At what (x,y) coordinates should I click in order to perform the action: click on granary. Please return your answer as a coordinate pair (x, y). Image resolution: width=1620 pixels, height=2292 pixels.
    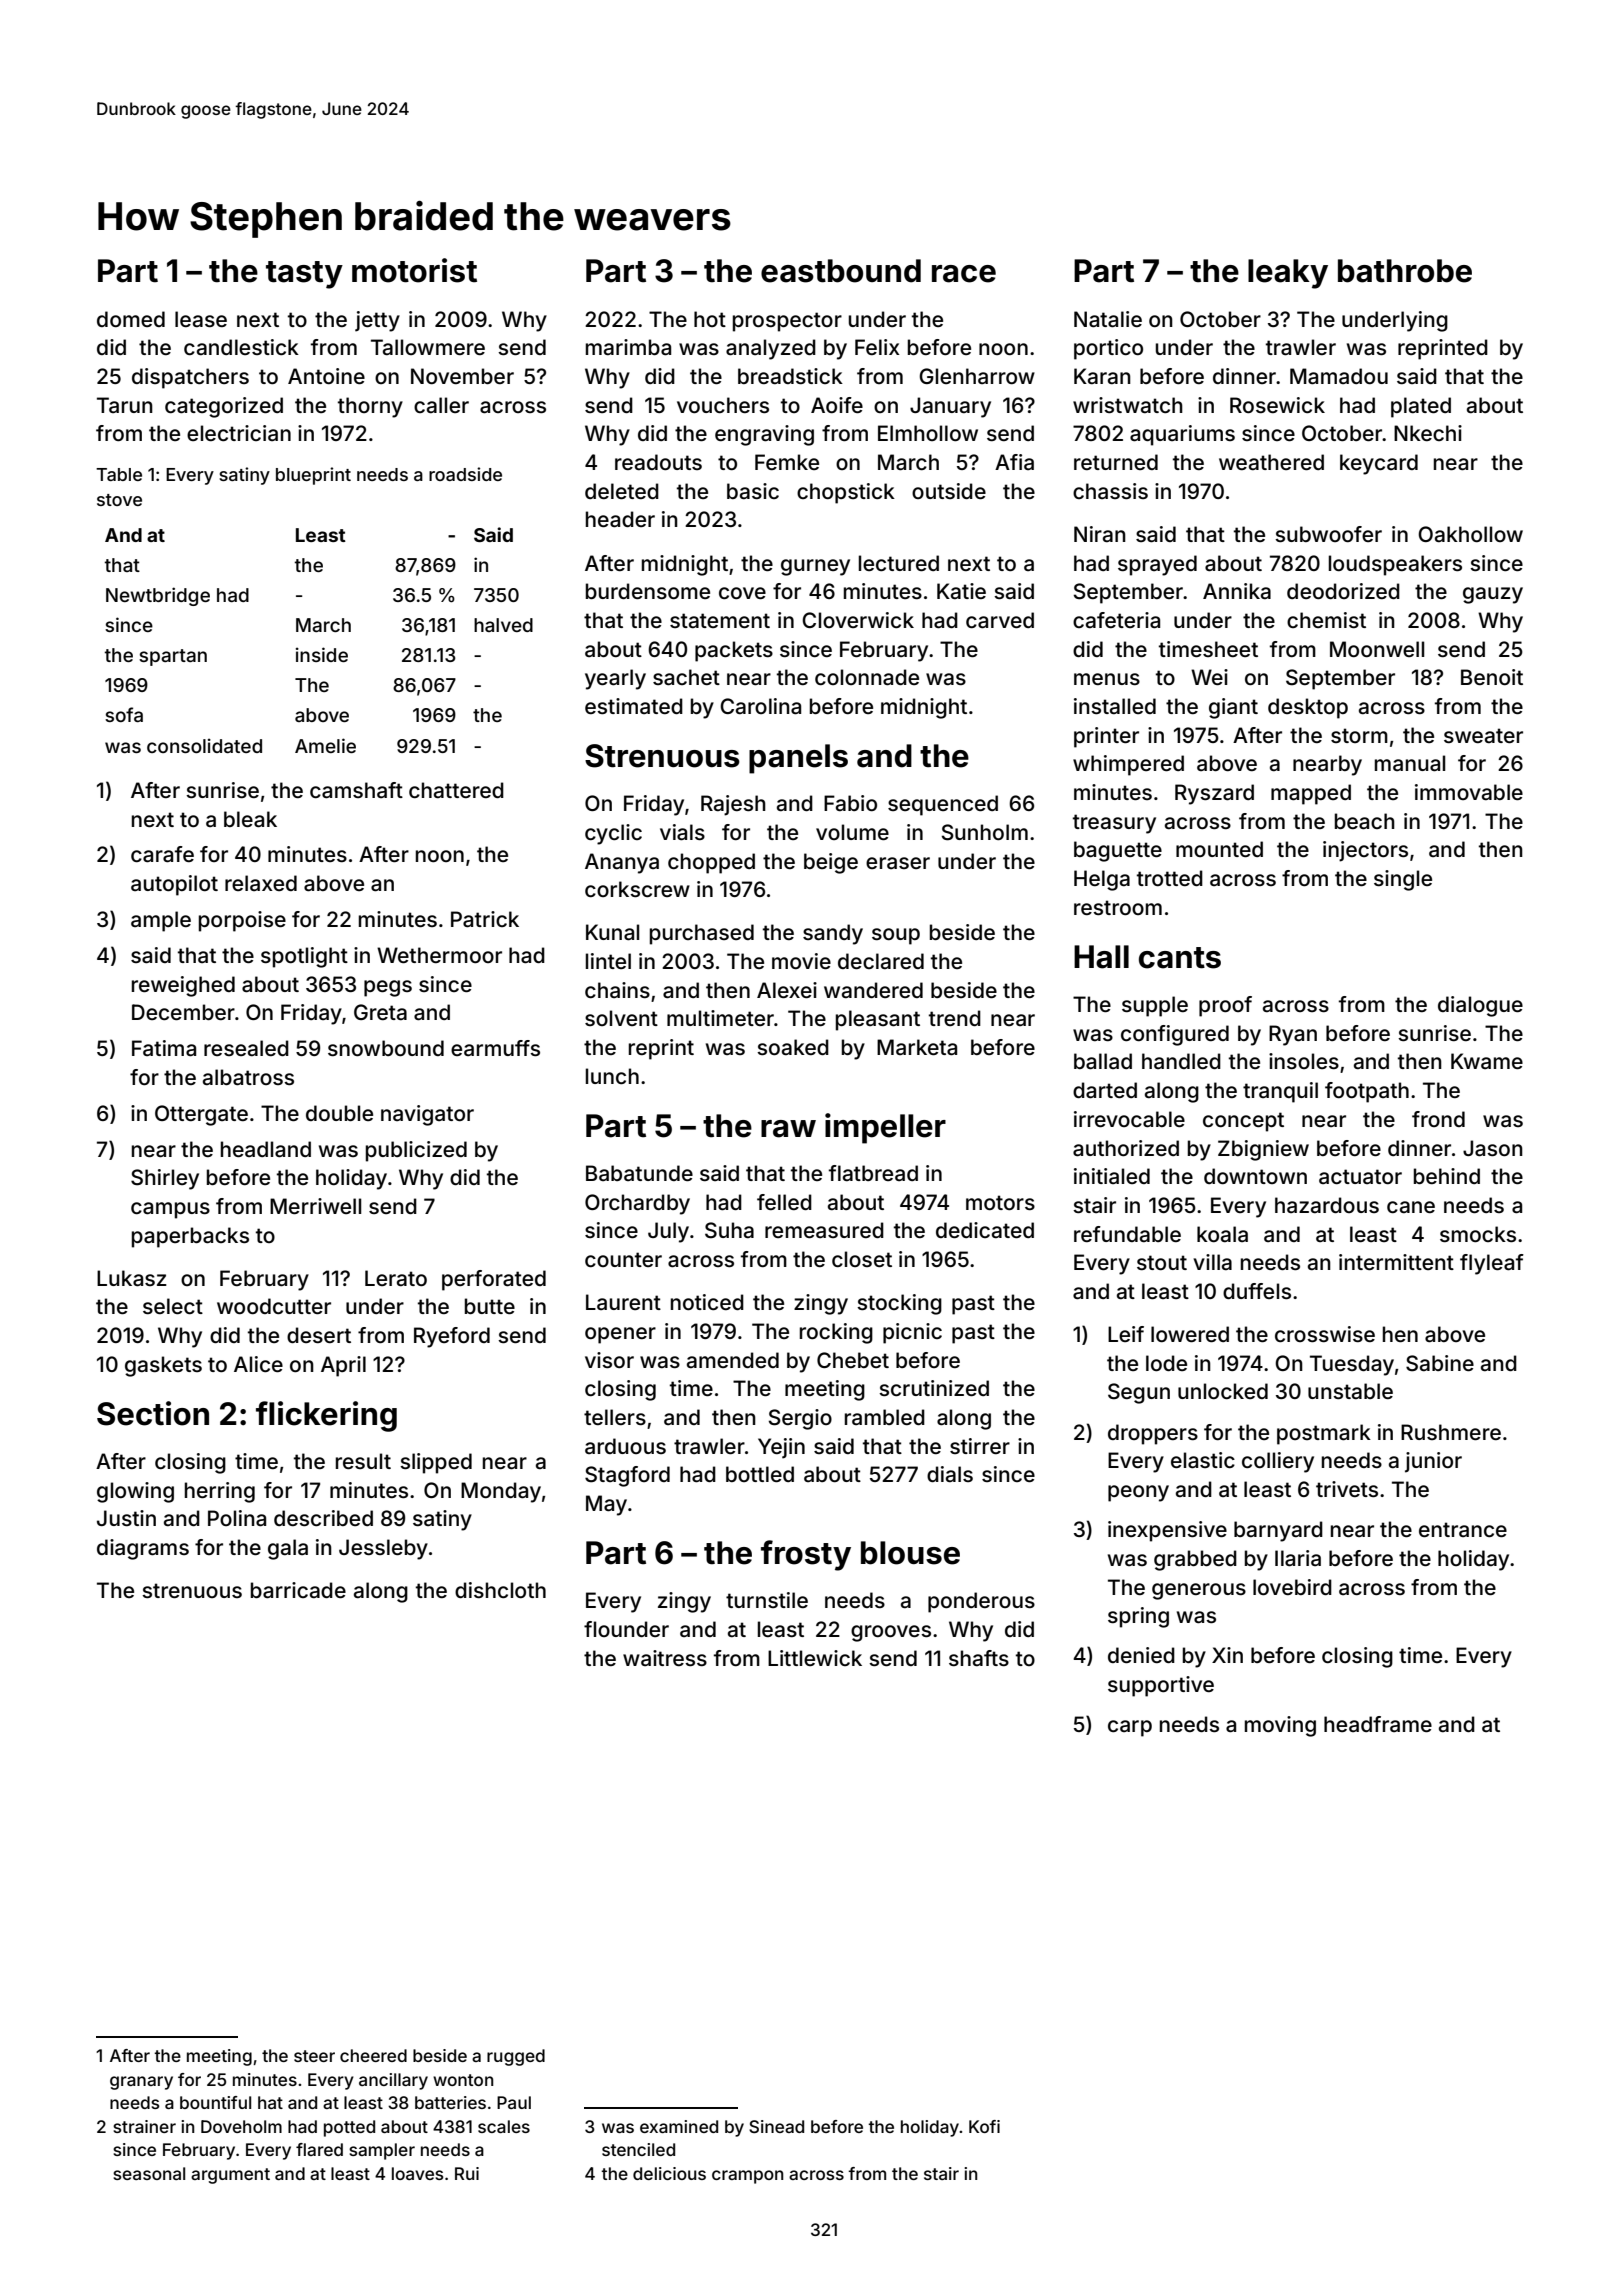
    Looking at the image, I should click on (141, 2083).
